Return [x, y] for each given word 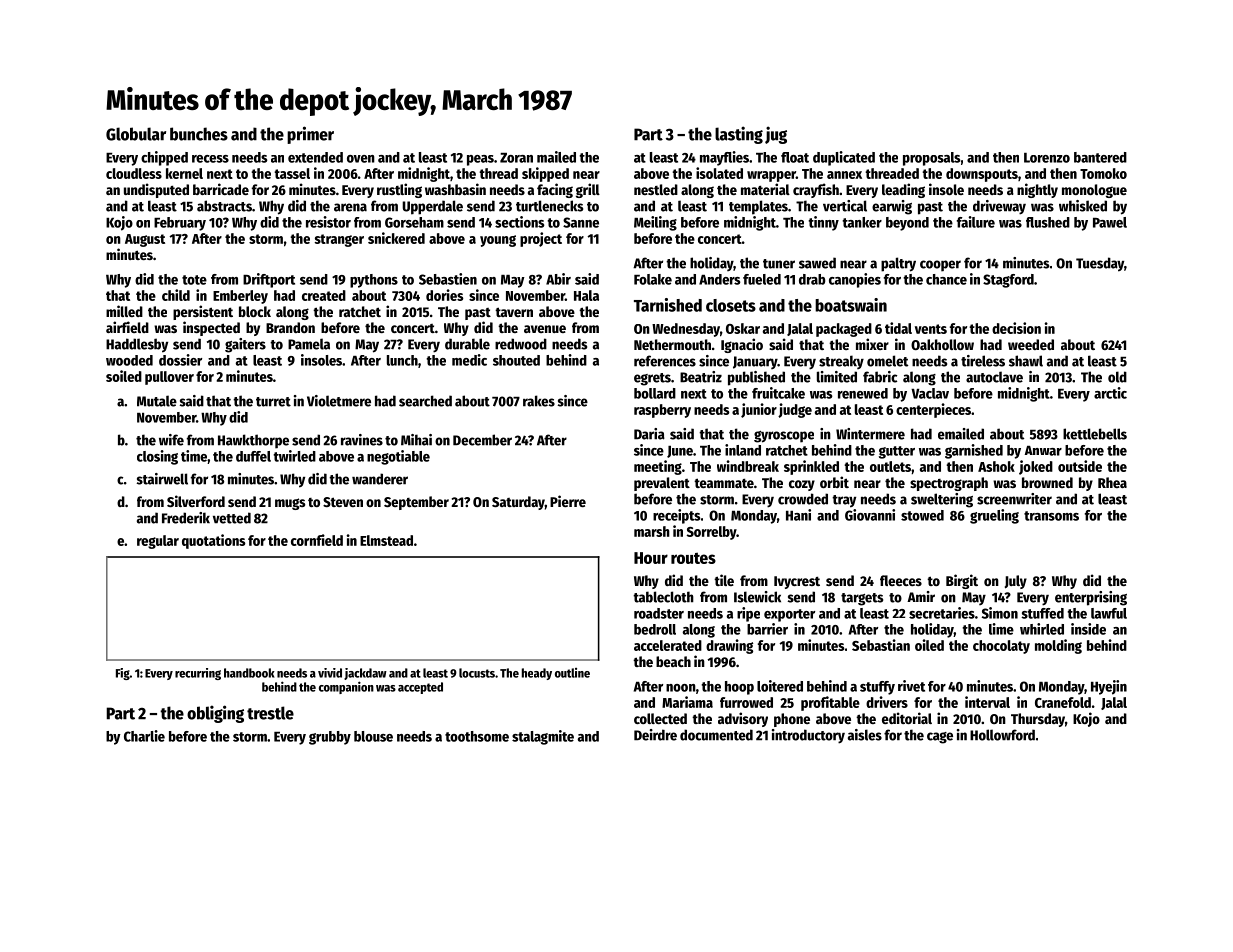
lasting [739, 135]
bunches [199, 134]
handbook [249, 673]
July [1016, 582]
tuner [779, 264]
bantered [1100, 157]
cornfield [317, 540]
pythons [374, 281]
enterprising [1091, 598]
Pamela [309, 344]
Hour [651, 558]
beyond [907, 224]
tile [724, 580]
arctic [1110, 393]
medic [469, 360]
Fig [123, 674]
